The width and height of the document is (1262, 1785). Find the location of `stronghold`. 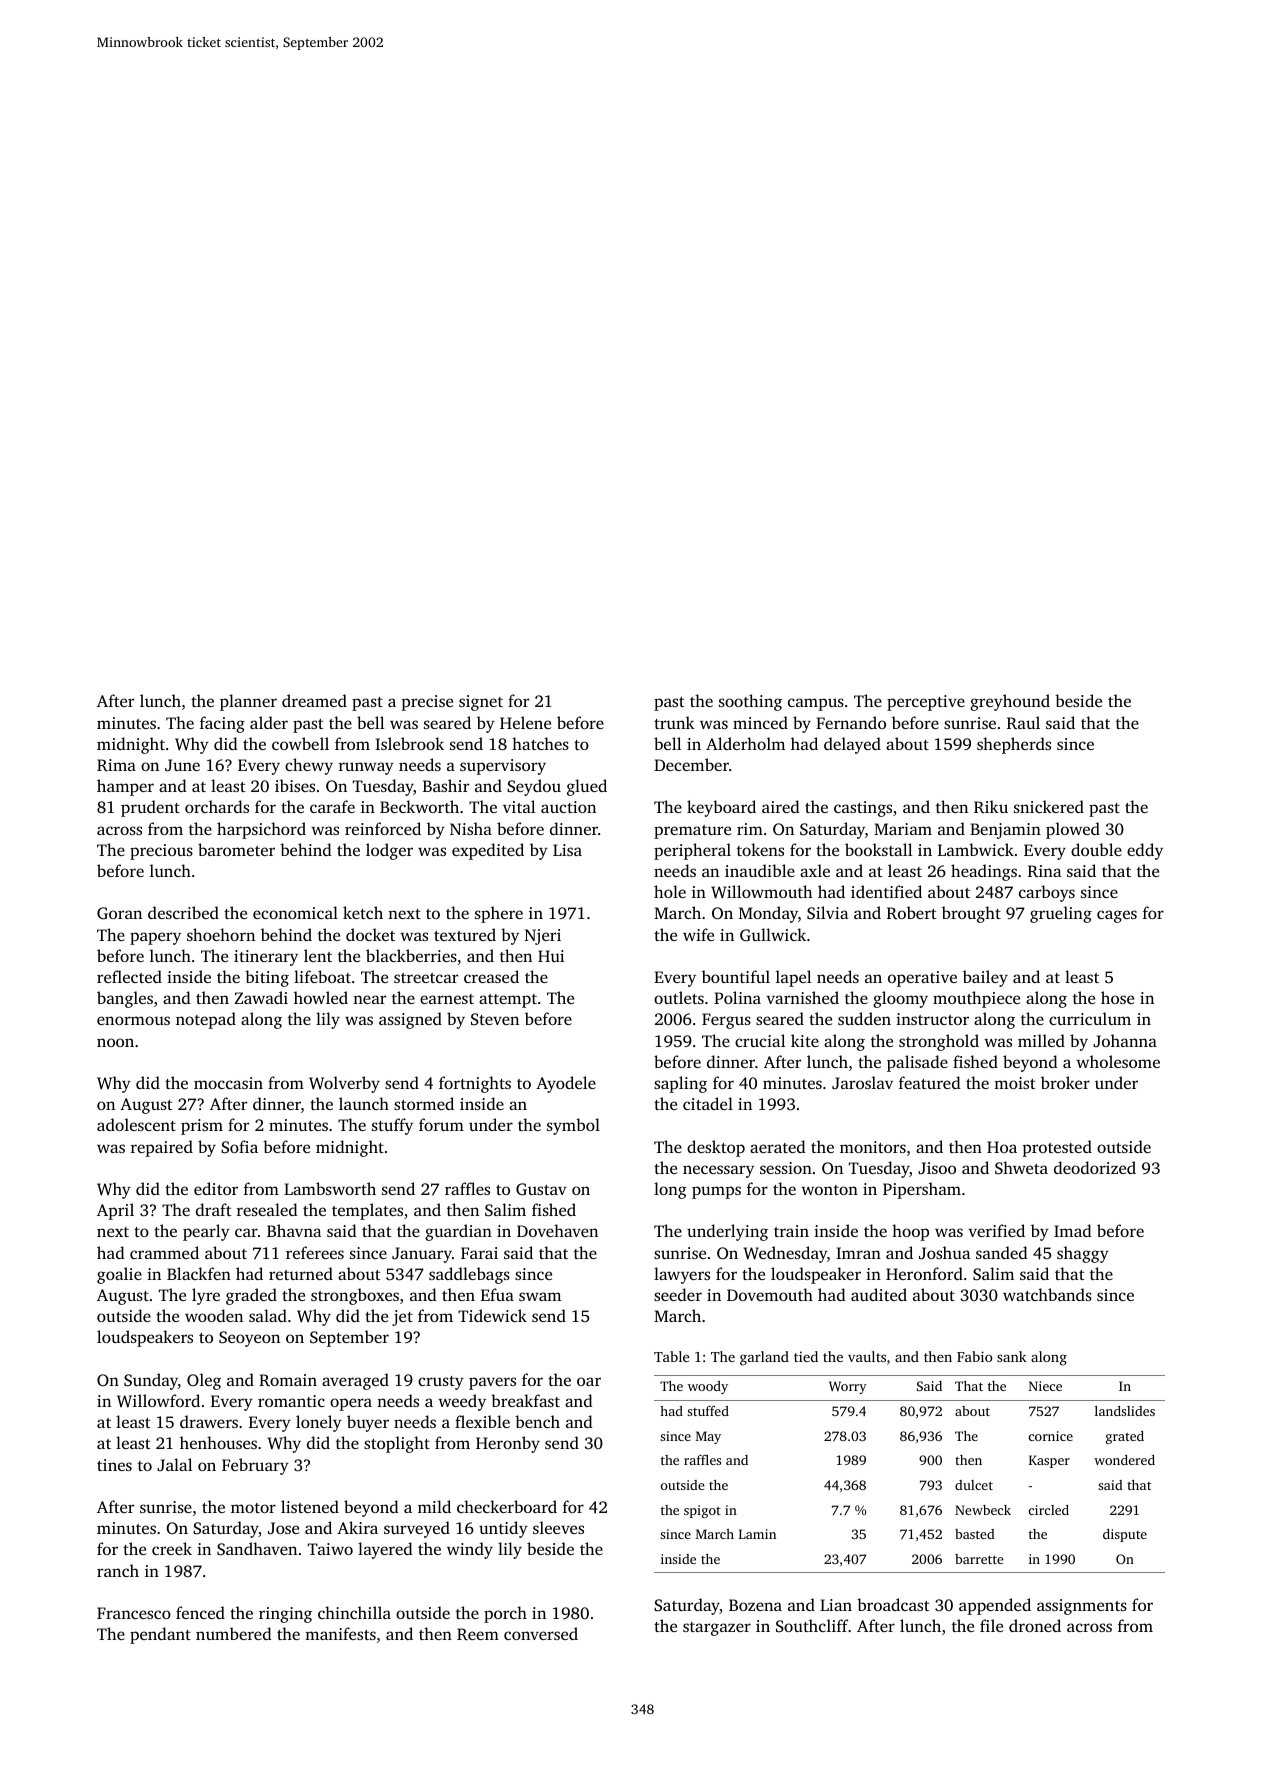

stronghold is located at coordinates (939, 1042).
